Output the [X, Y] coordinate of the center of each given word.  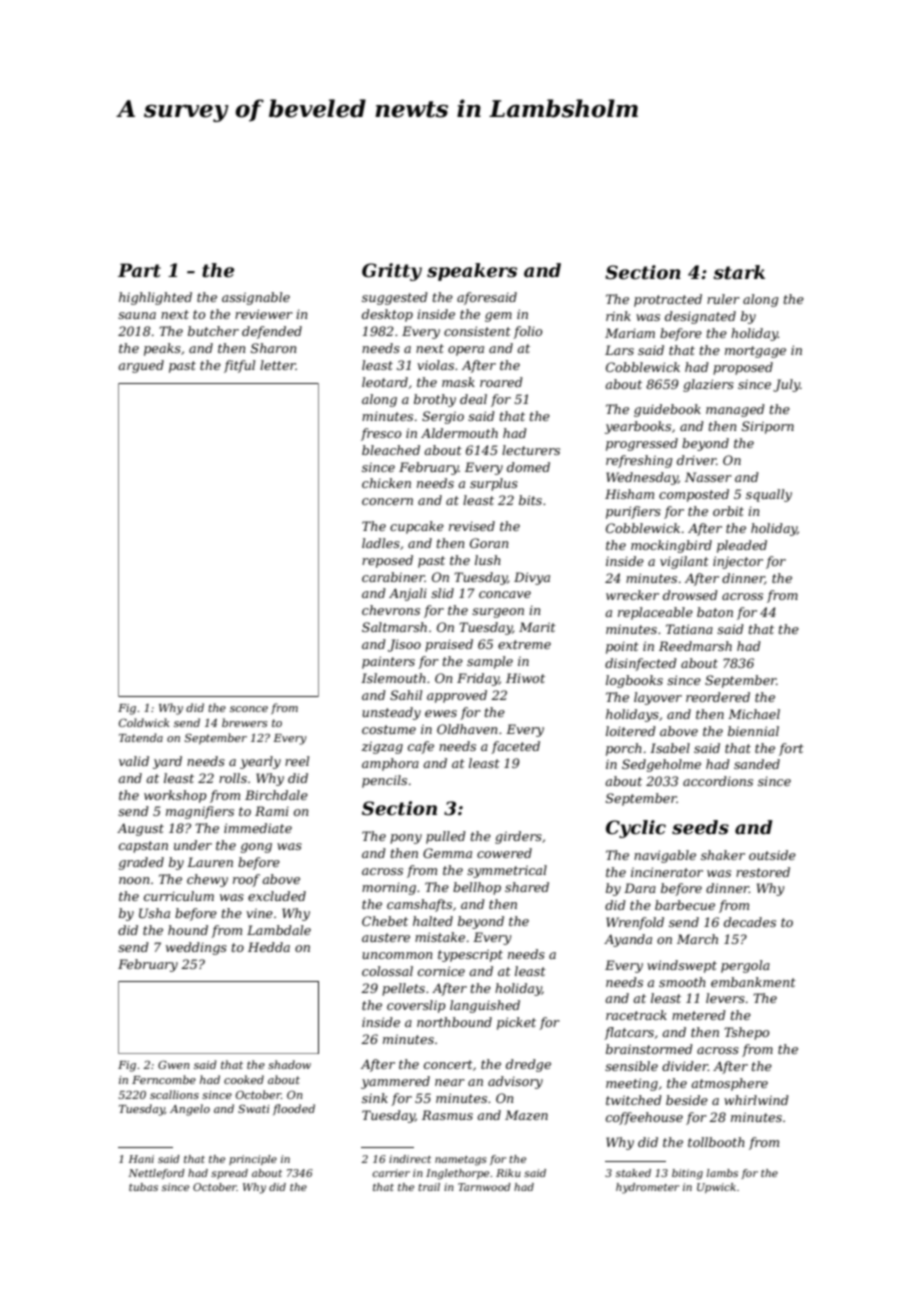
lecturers [531, 450]
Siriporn [768, 427]
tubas [143, 1187]
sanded [757, 764]
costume [389, 729]
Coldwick [144, 722]
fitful [239, 366]
